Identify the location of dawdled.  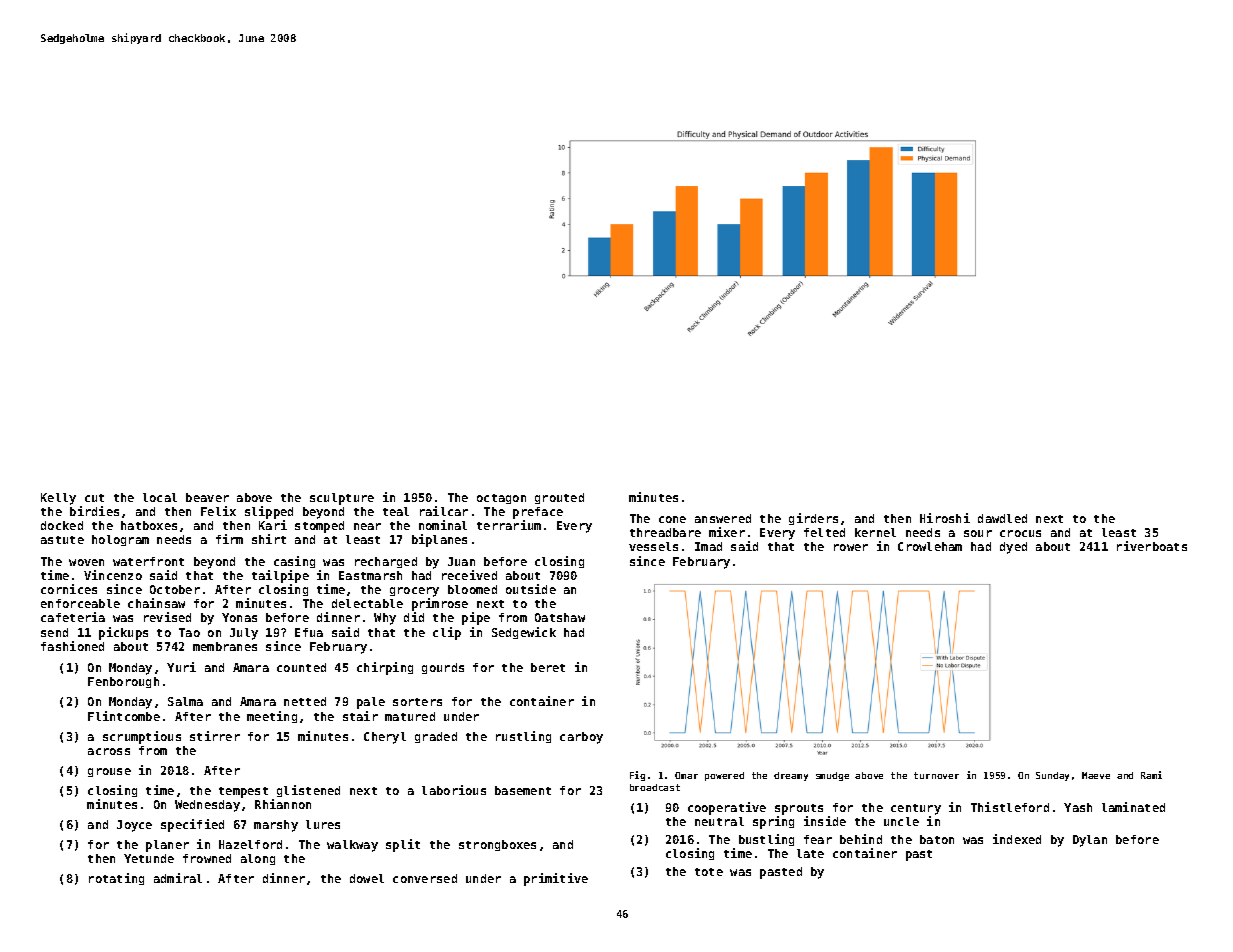
(1002, 518).
